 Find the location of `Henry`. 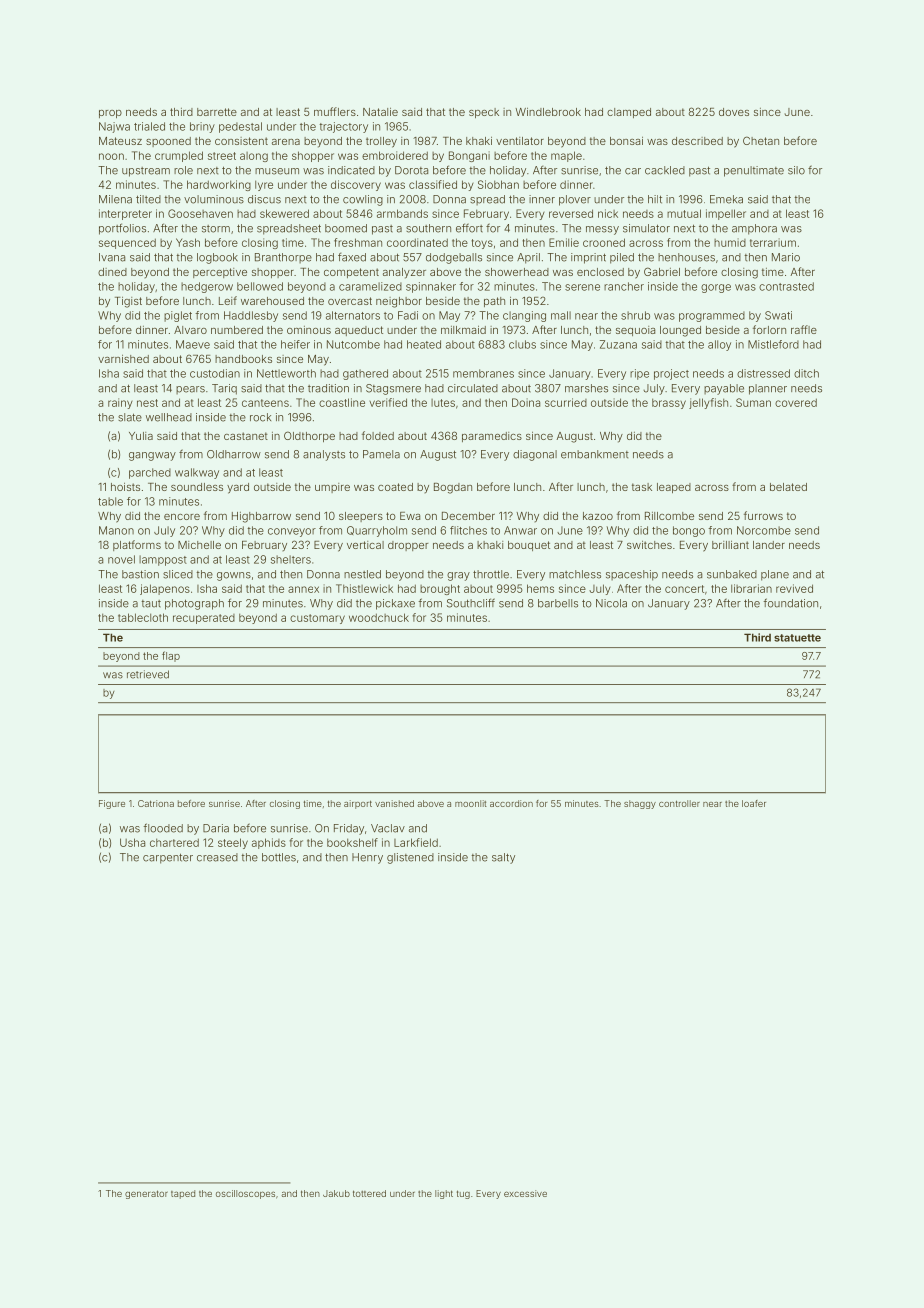

Henry is located at coordinates (367, 858).
